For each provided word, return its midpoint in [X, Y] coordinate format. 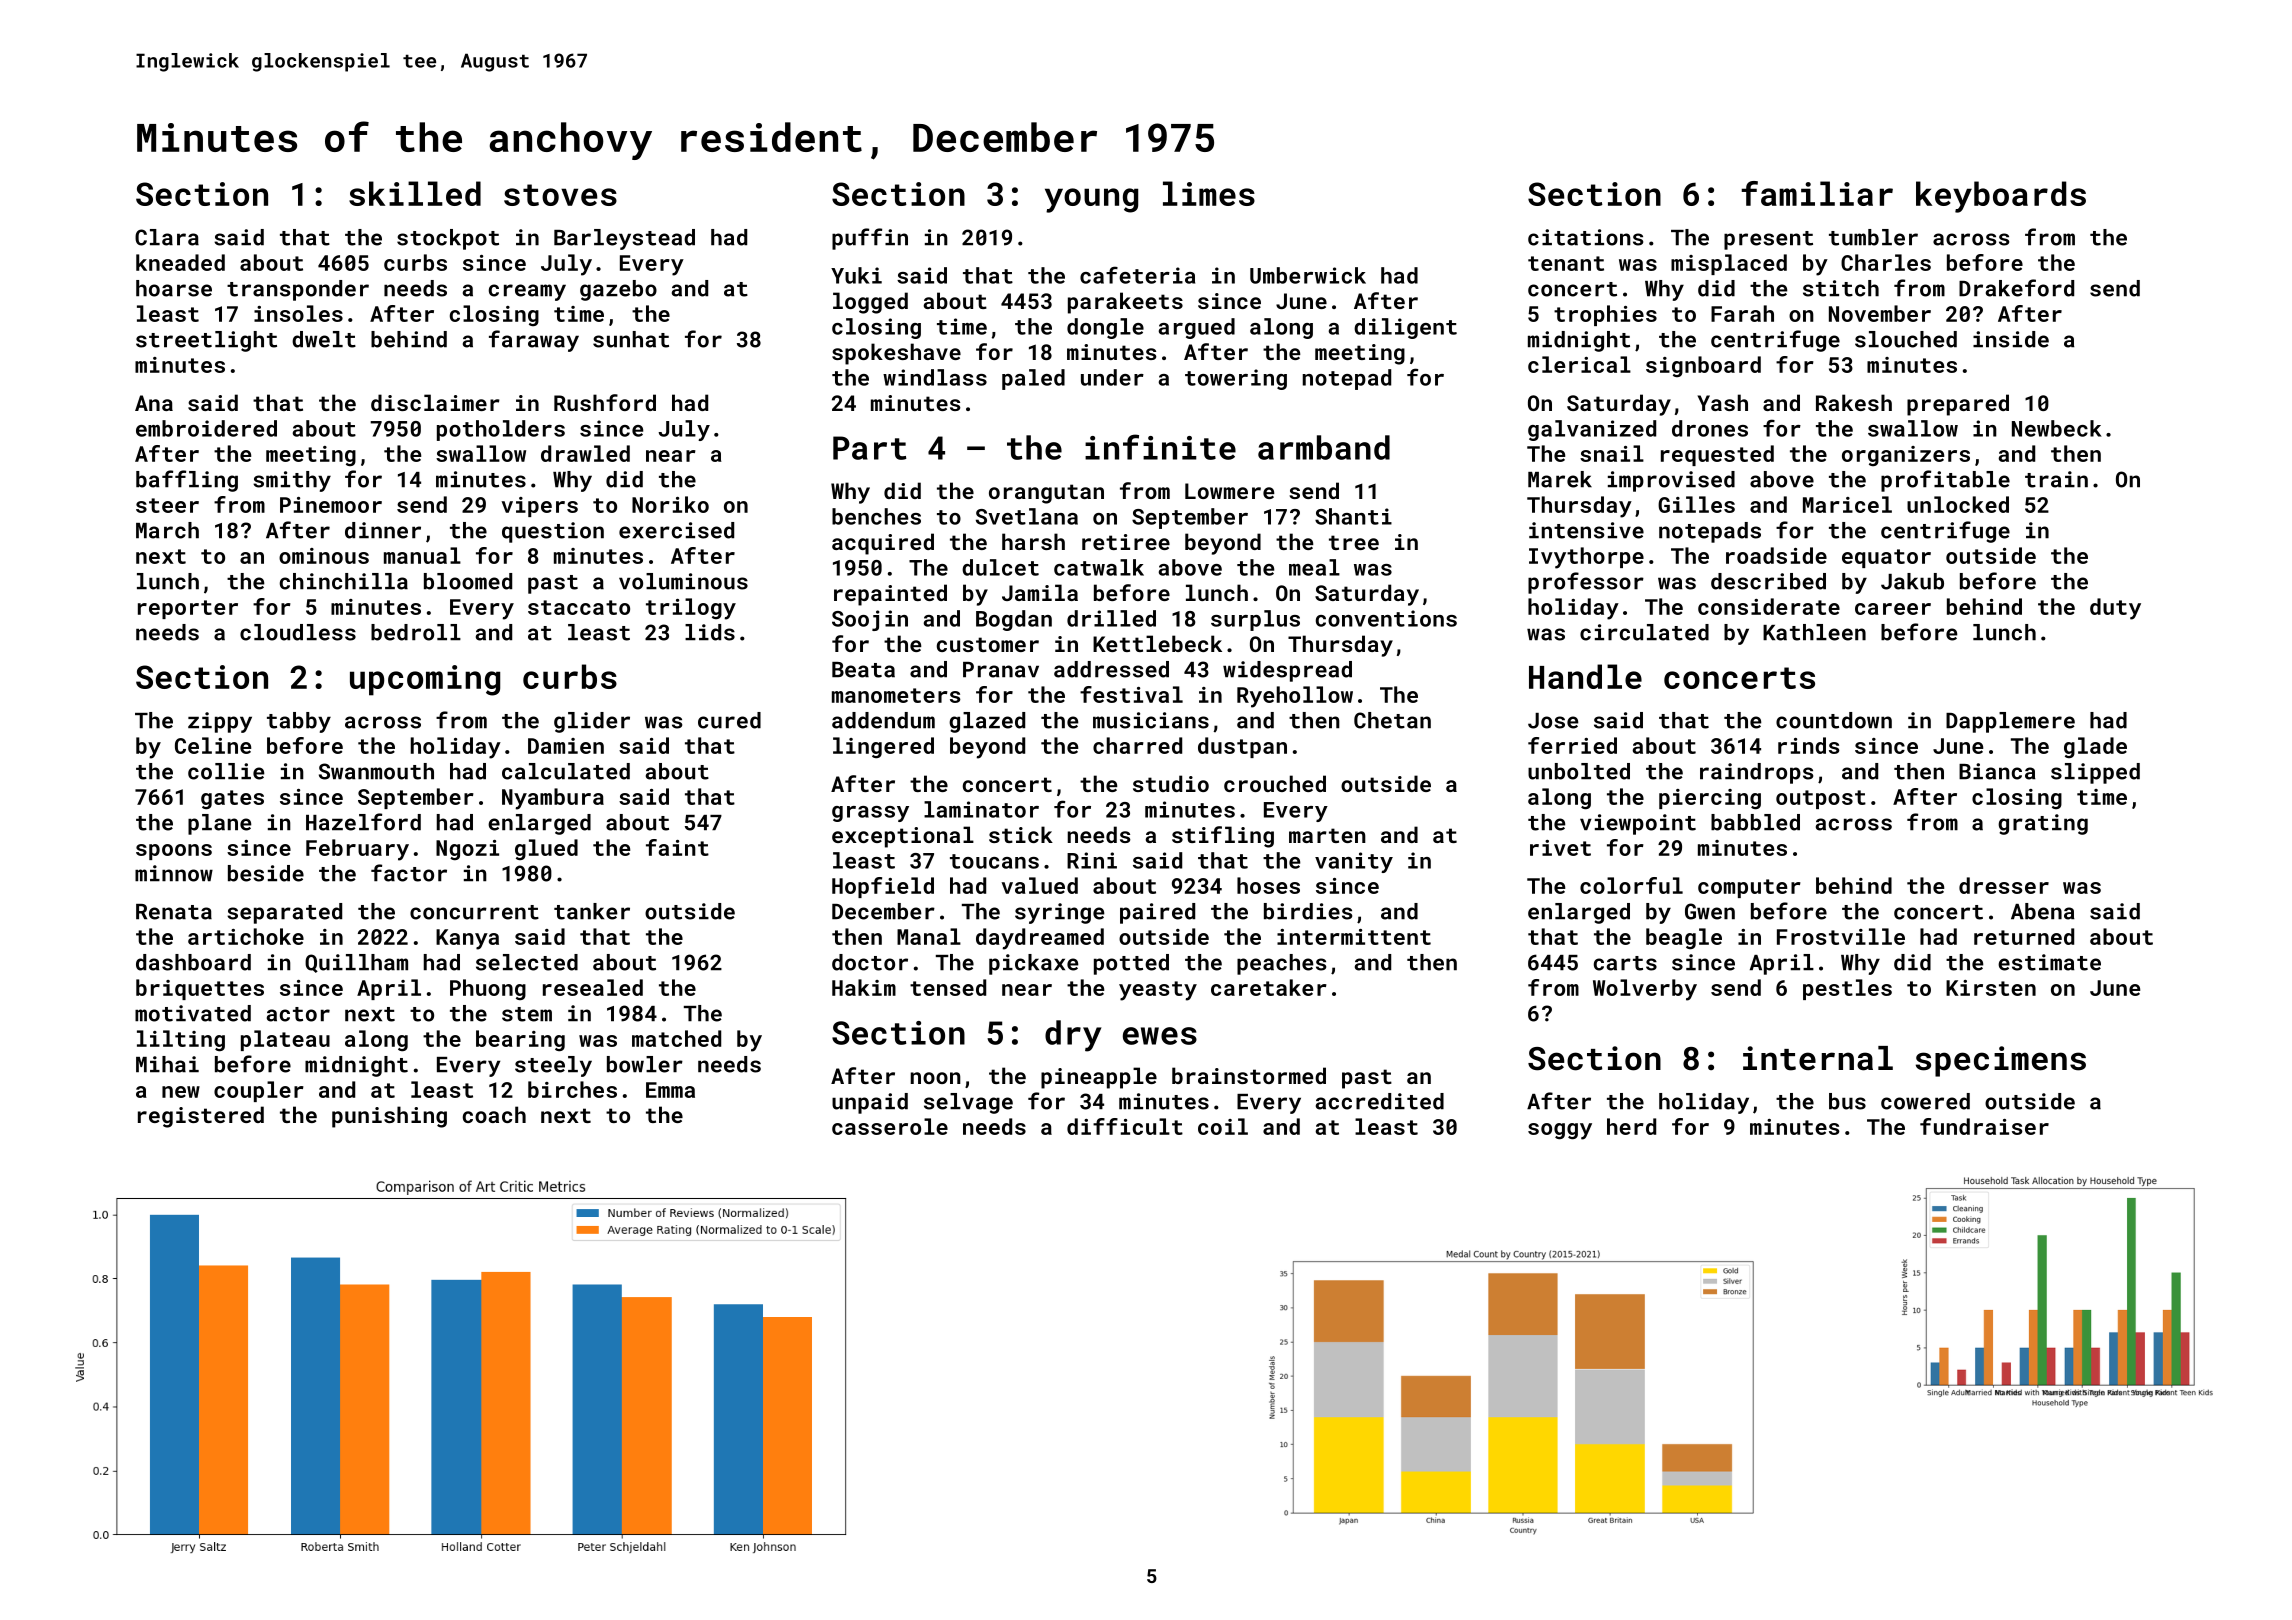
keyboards [2001, 197]
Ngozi [467, 850]
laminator [981, 809]
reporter [188, 609]
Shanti [1353, 516]
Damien [566, 746]
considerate [1769, 606]
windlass [935, 377]
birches [572, 1089]
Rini [1092, 860]
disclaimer [435, 402]
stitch [1841, 288]
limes [1209, 193]
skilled [415, 193]
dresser [2004, 885]
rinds [1809, 745]
